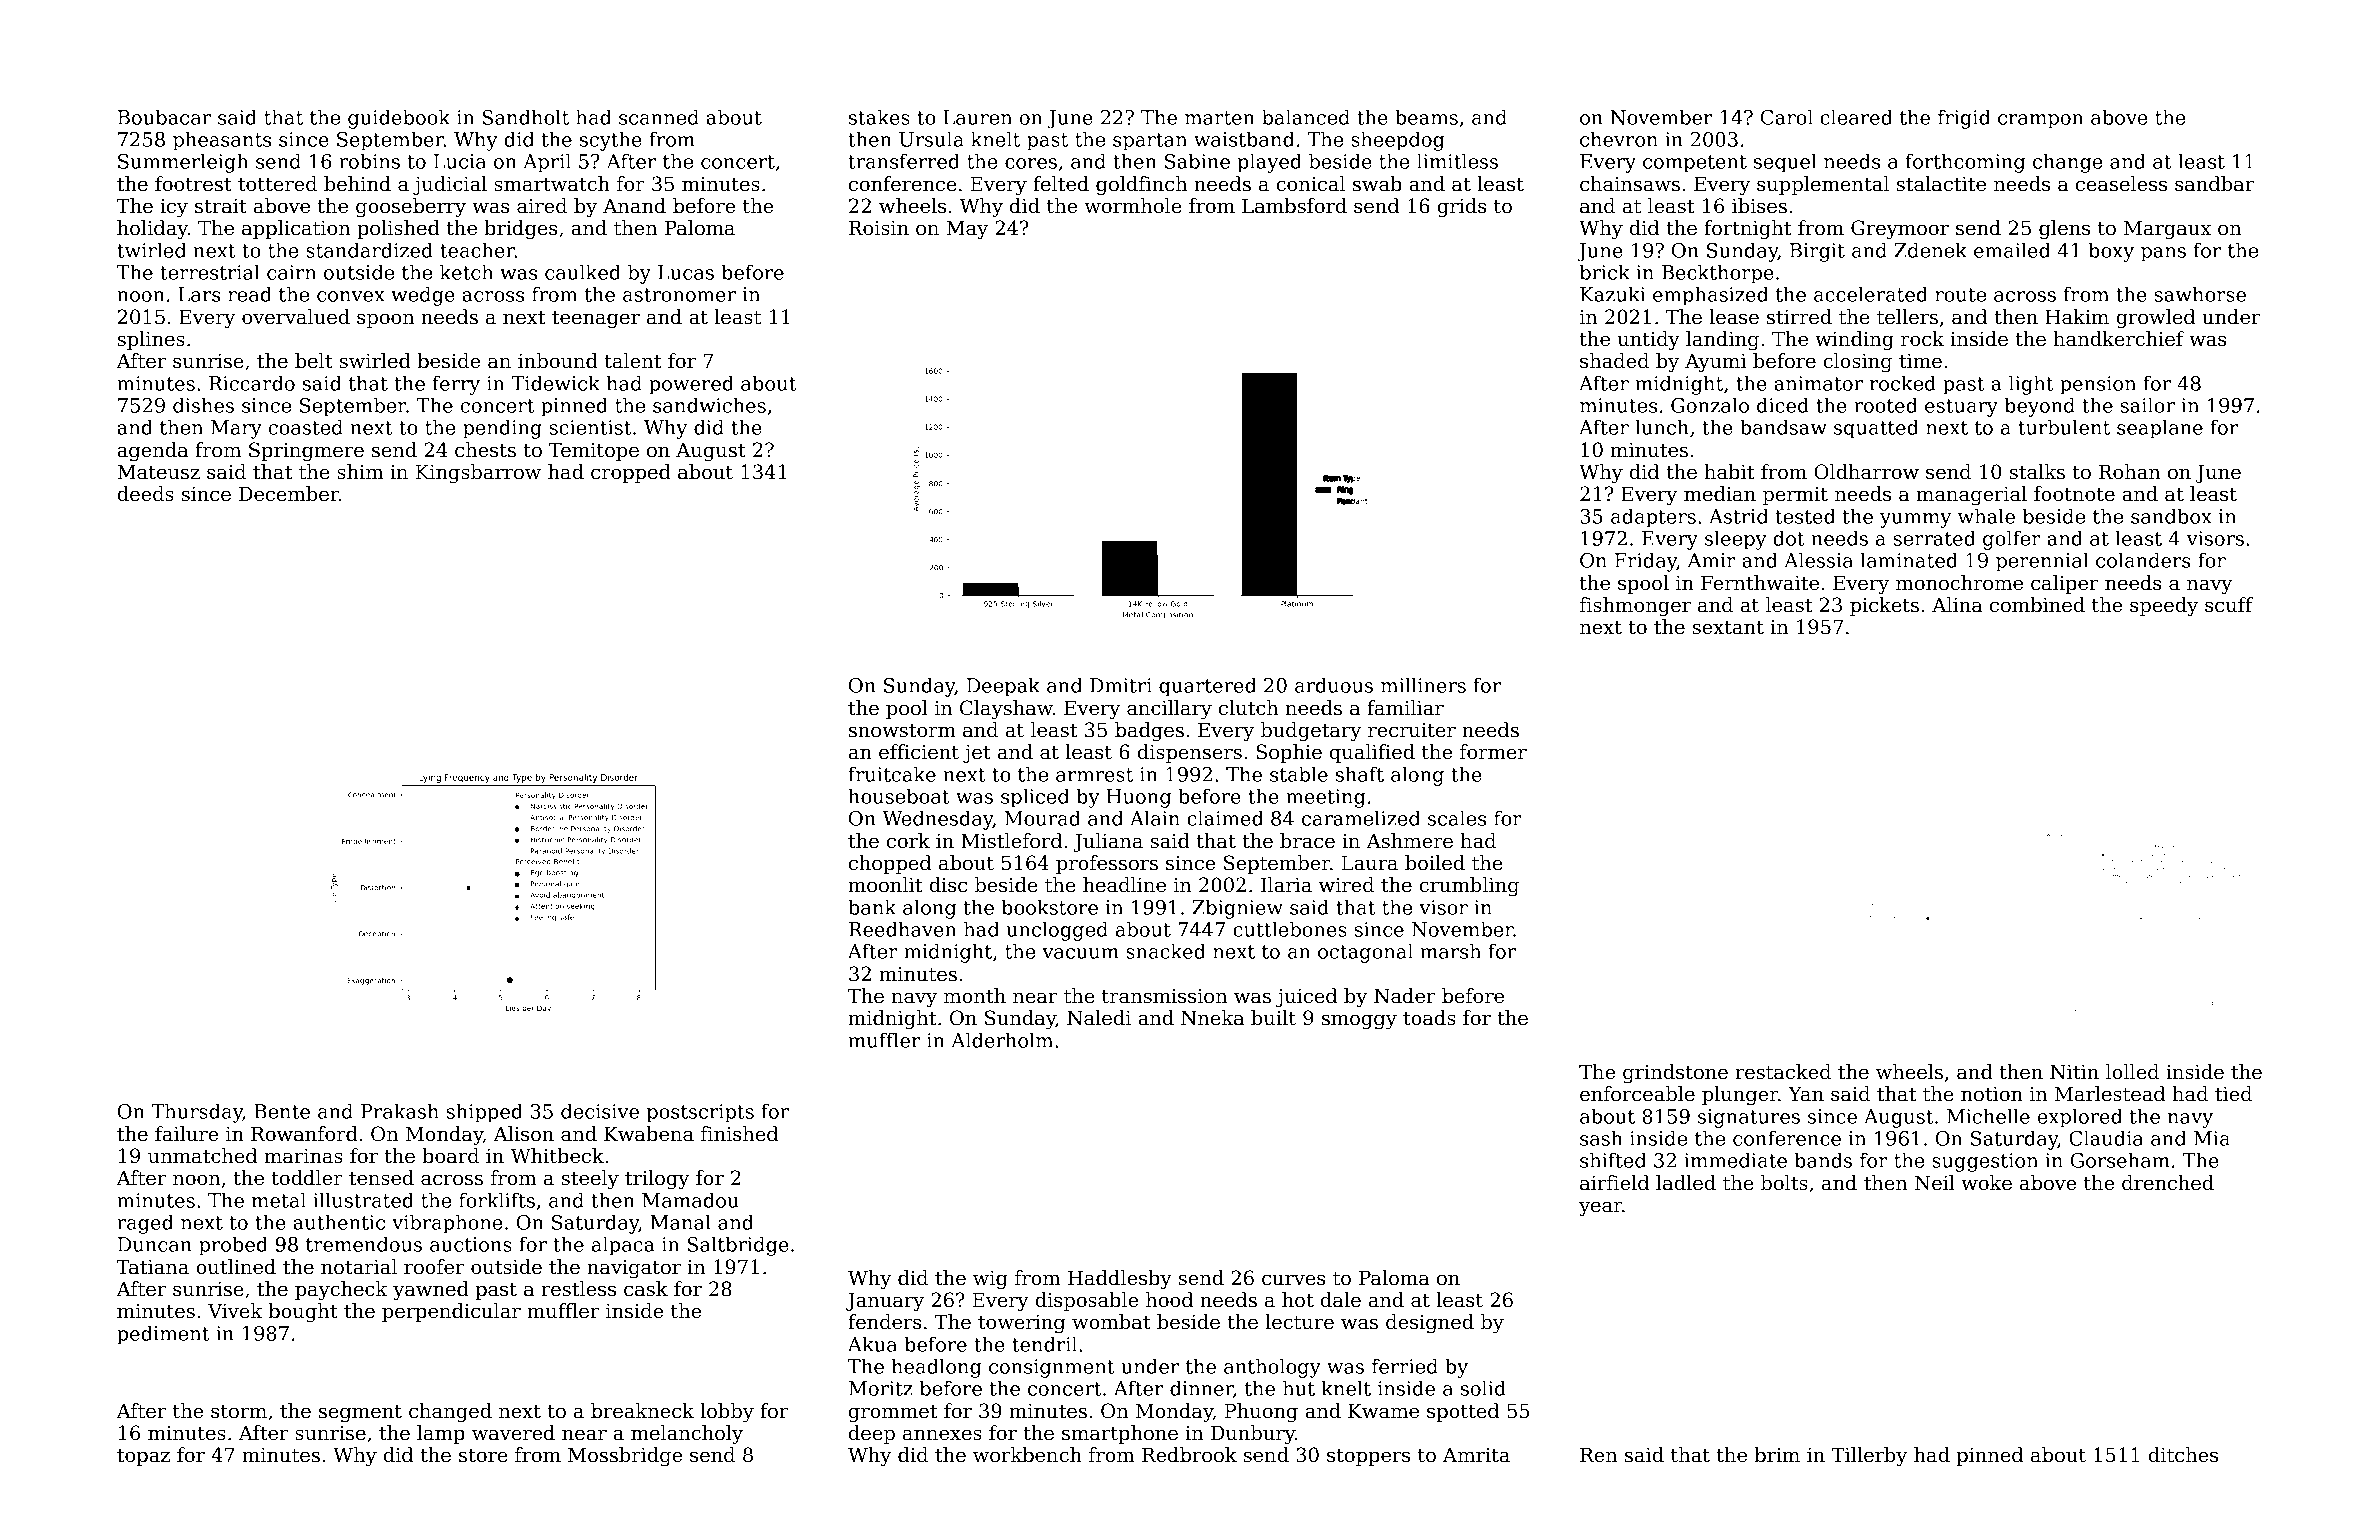 The image size is (2380, 1540). Describe the element at coordinates (2155, 319) in the document. I see `growled` at that location.
